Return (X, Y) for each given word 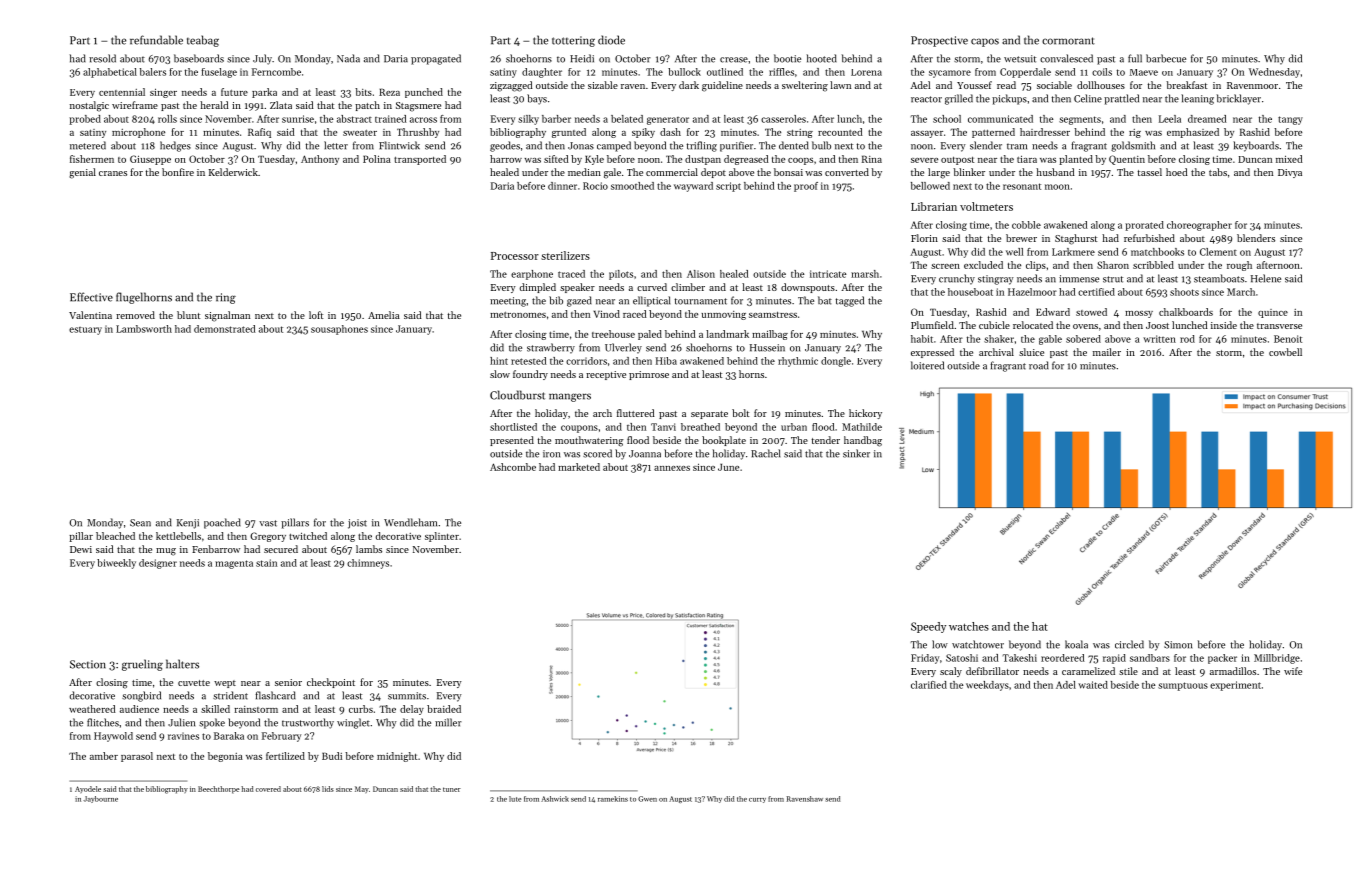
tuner (452, 789)
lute (515, 799)
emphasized (1193, 133)
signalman (227, 316)
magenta (234, 564)
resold (102, 58)
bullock (684, 72)
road (1039, 365)
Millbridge (1277, 659)
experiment (1235, 686)
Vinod (607, 314)
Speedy (928, 627)
